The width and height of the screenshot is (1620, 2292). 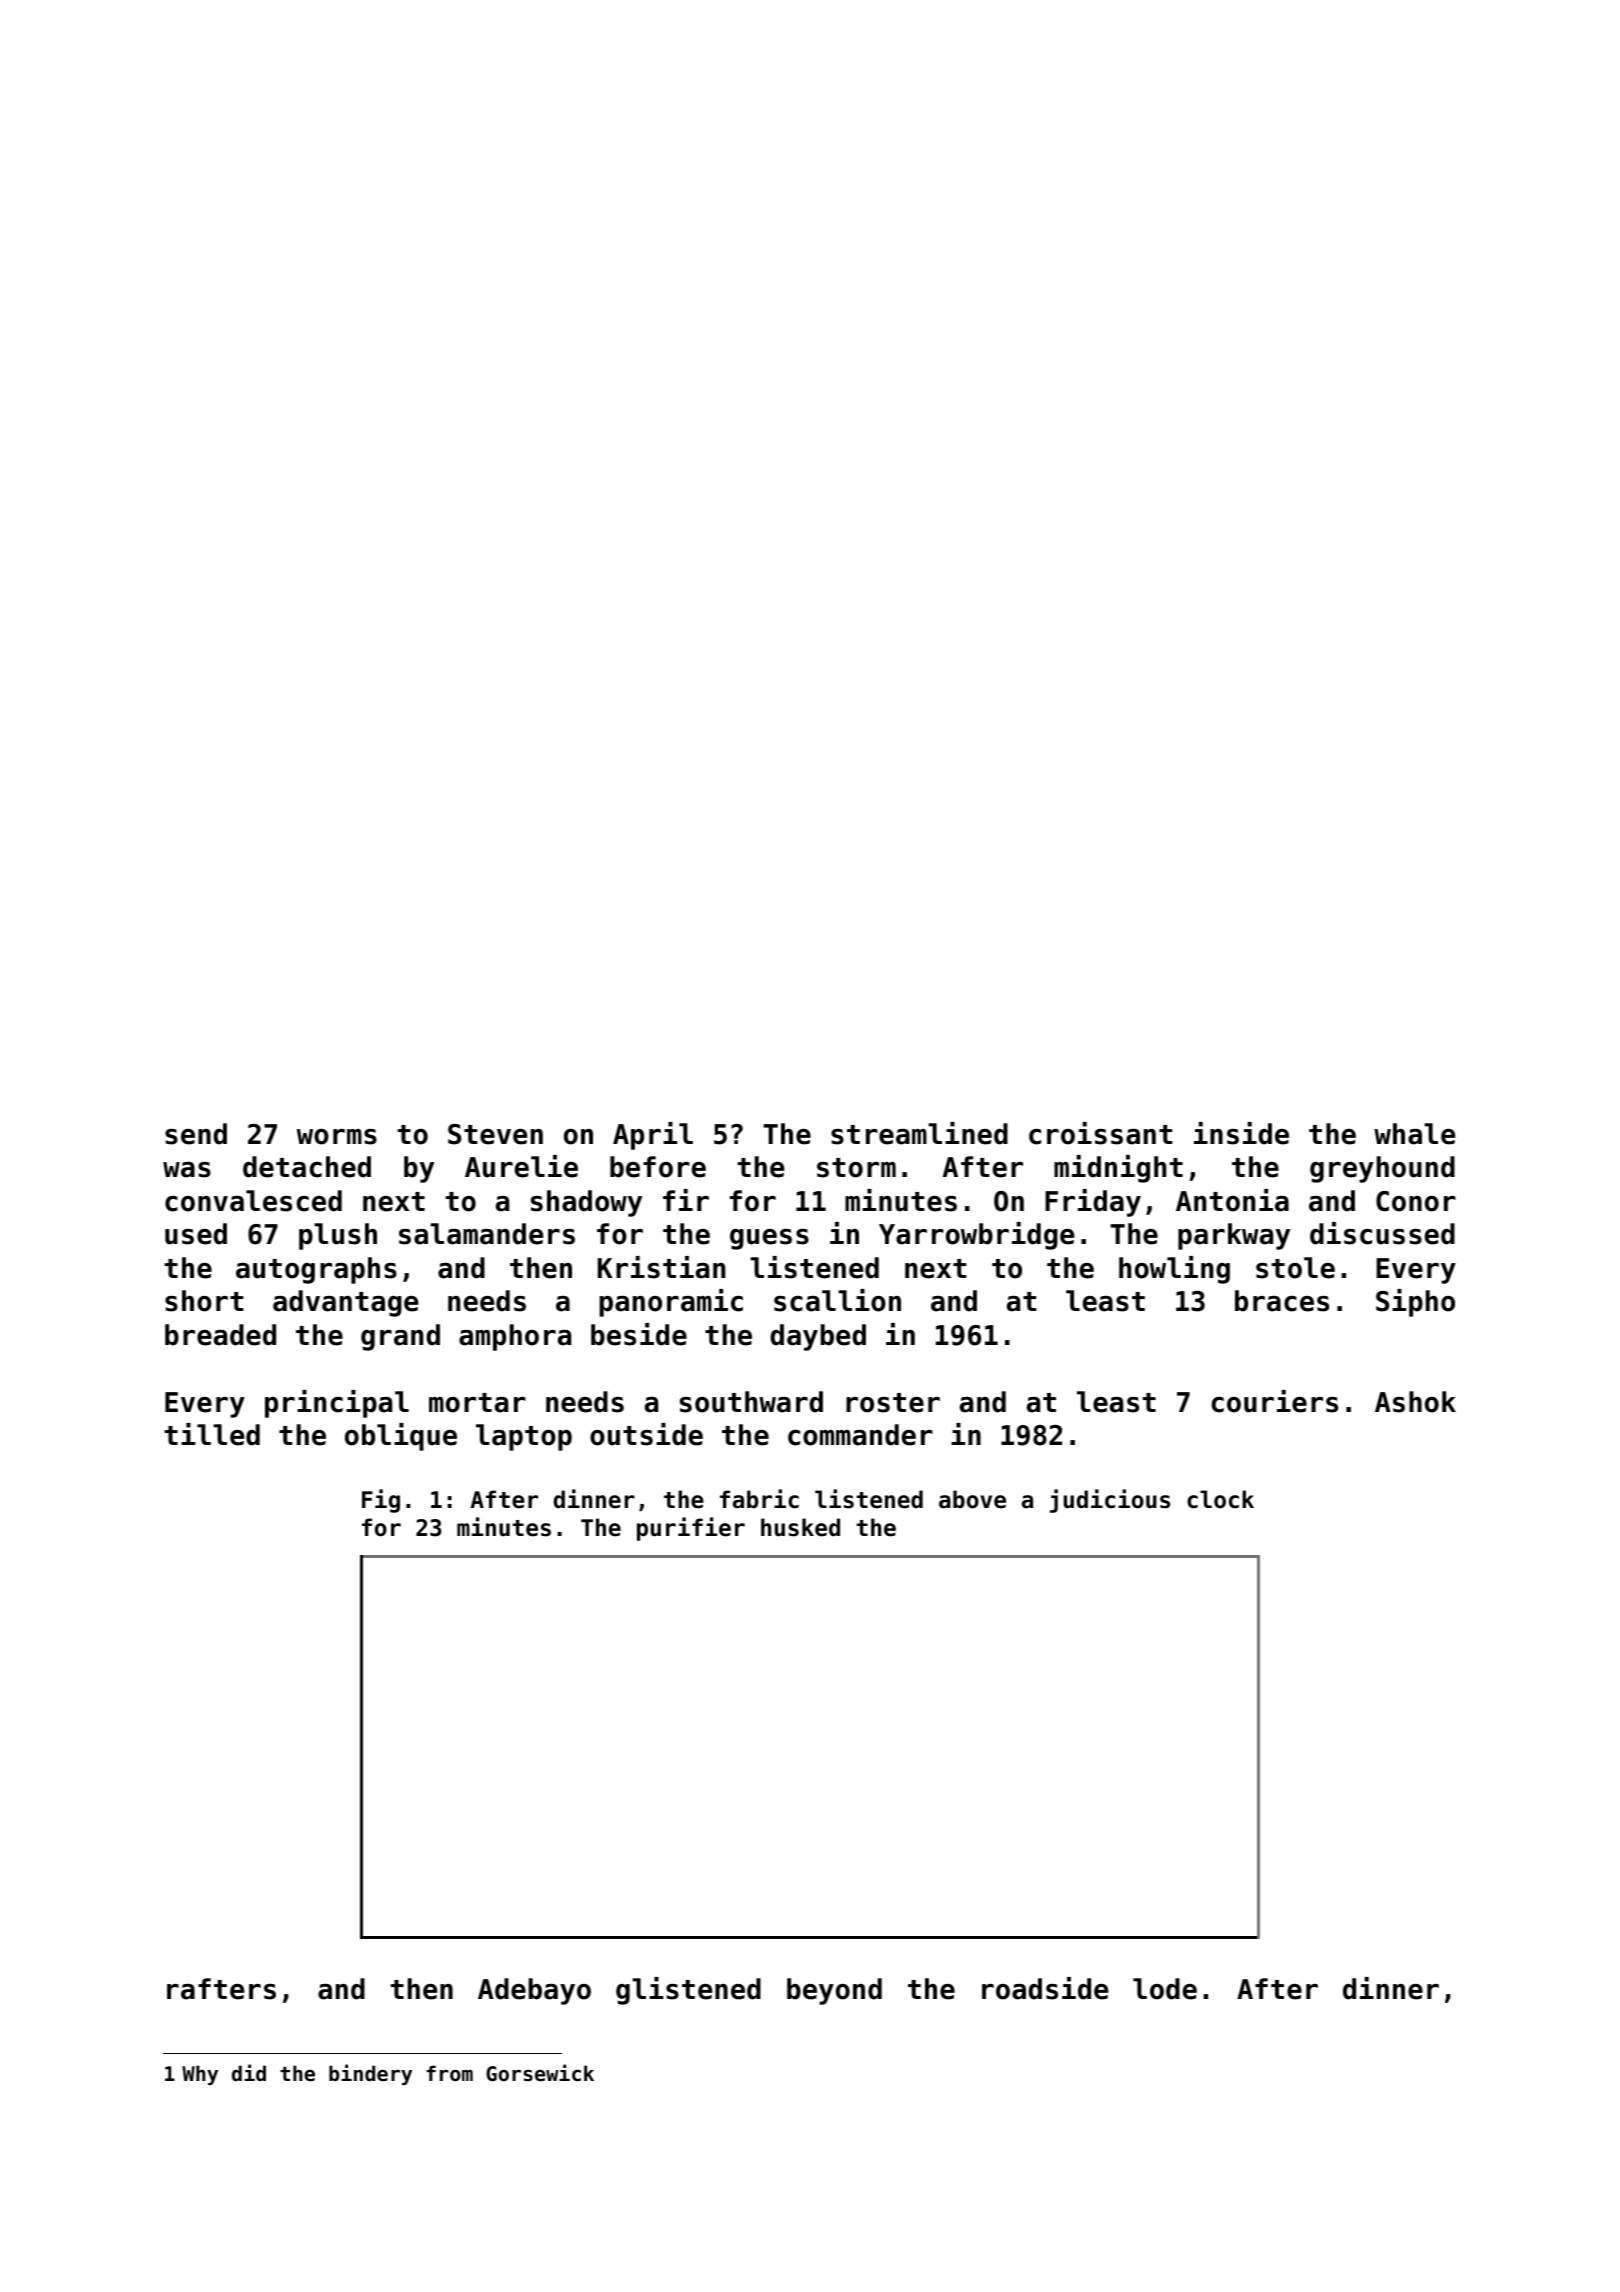 What do you see at coordinates (449, 2073) in the screenshot?
I see `from` at bounding box center [449, 2073].
